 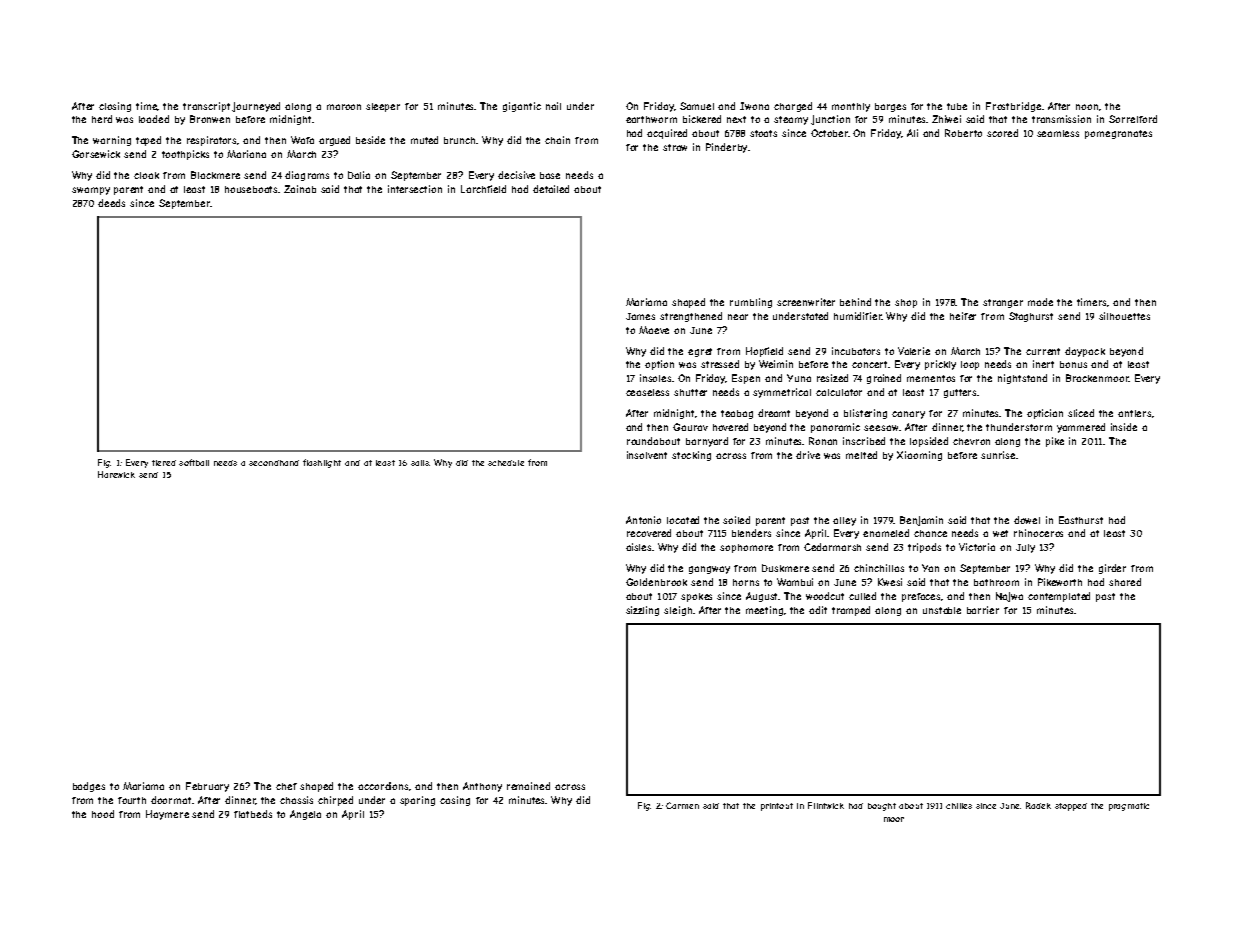 What do you see at coordinates (305, 815) in the page?
I see `Angela` at bounding box center [305, 815].
